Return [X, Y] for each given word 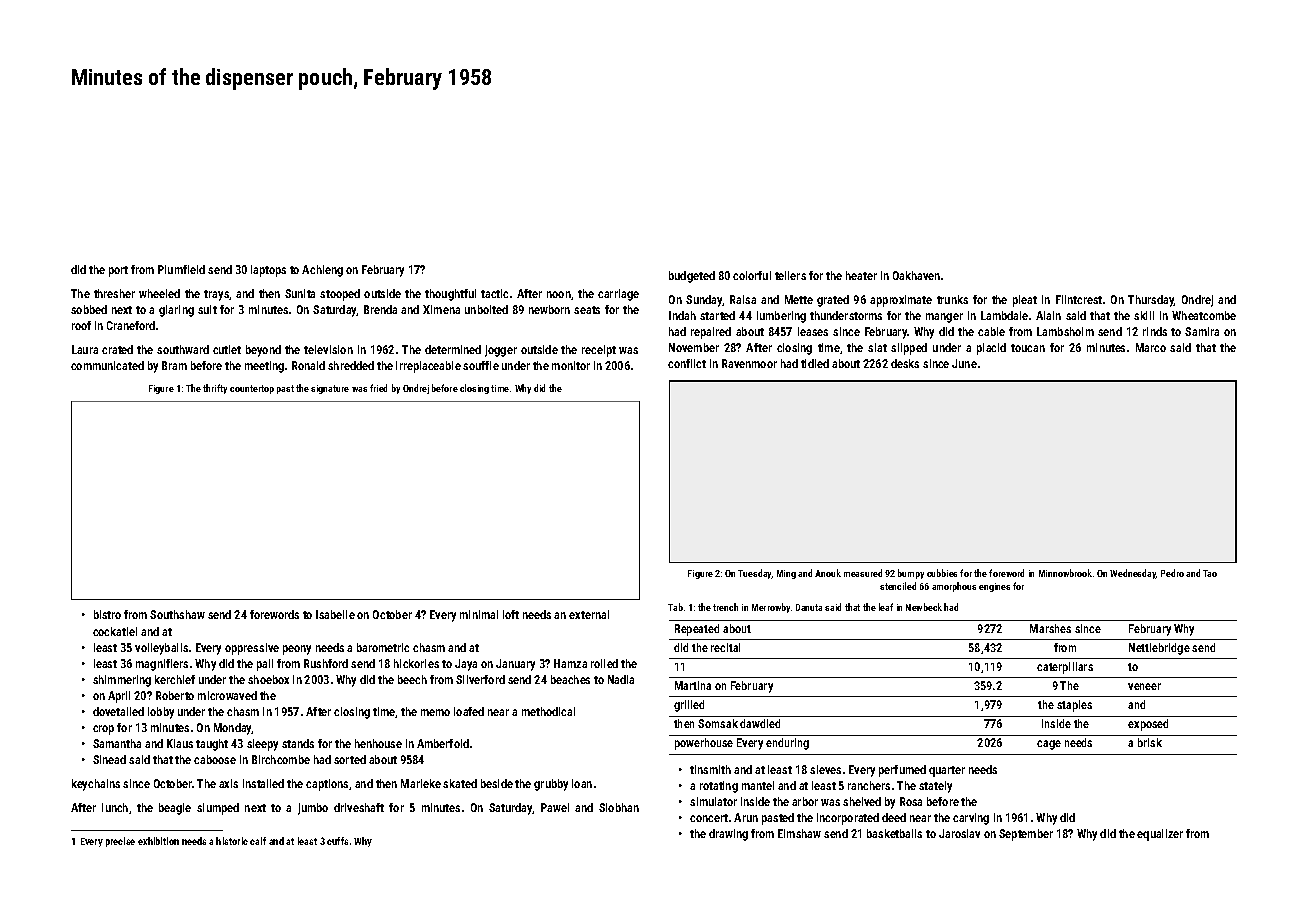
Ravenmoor [749, 363]
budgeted [692, 277]
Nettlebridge [1159, 649]
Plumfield [181, 269]
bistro [107, 614]
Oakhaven [916, 275]
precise [120, 842]
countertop [252, 389]
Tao [1210, 573]
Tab [675, 607]
